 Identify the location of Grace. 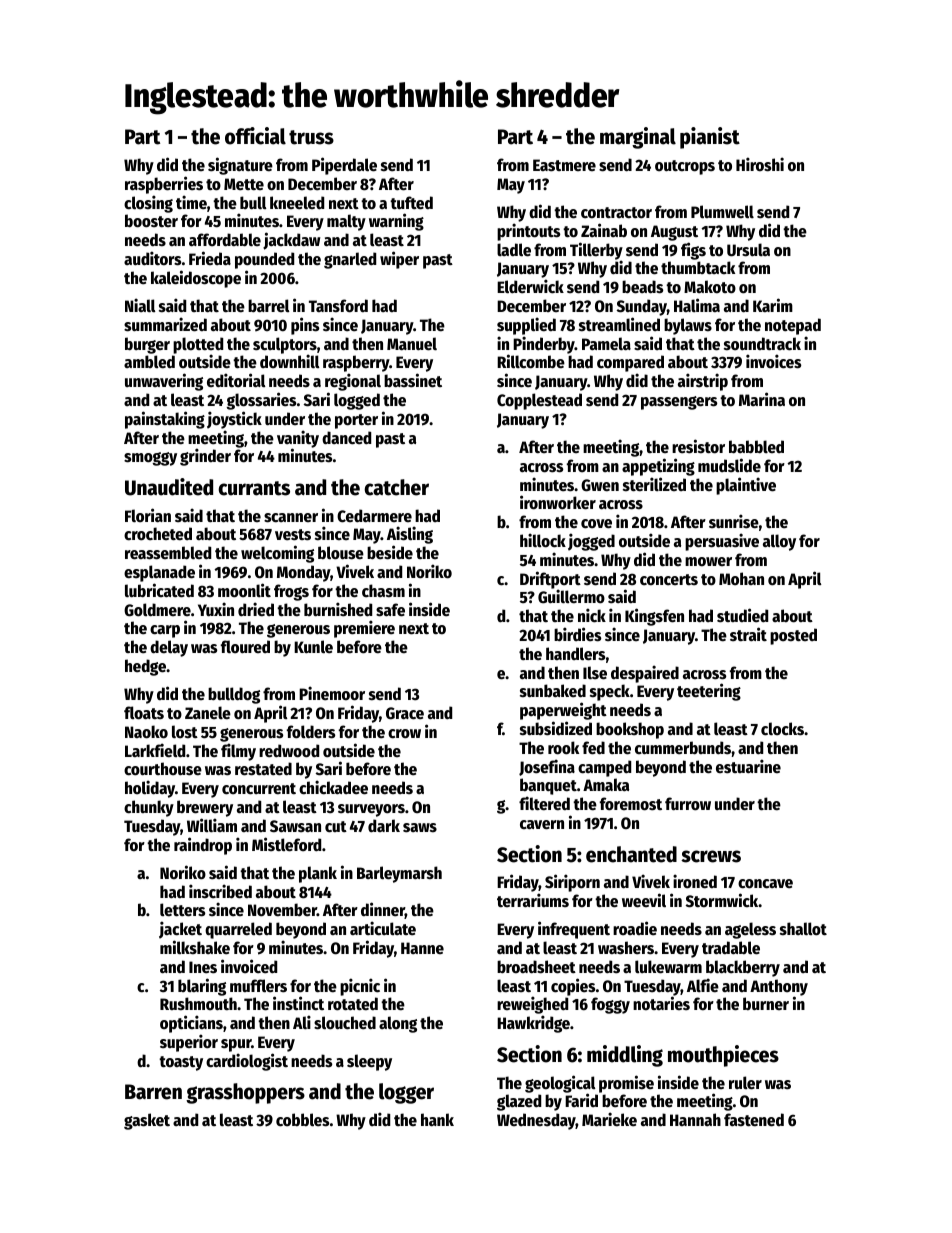
(405, 713).
